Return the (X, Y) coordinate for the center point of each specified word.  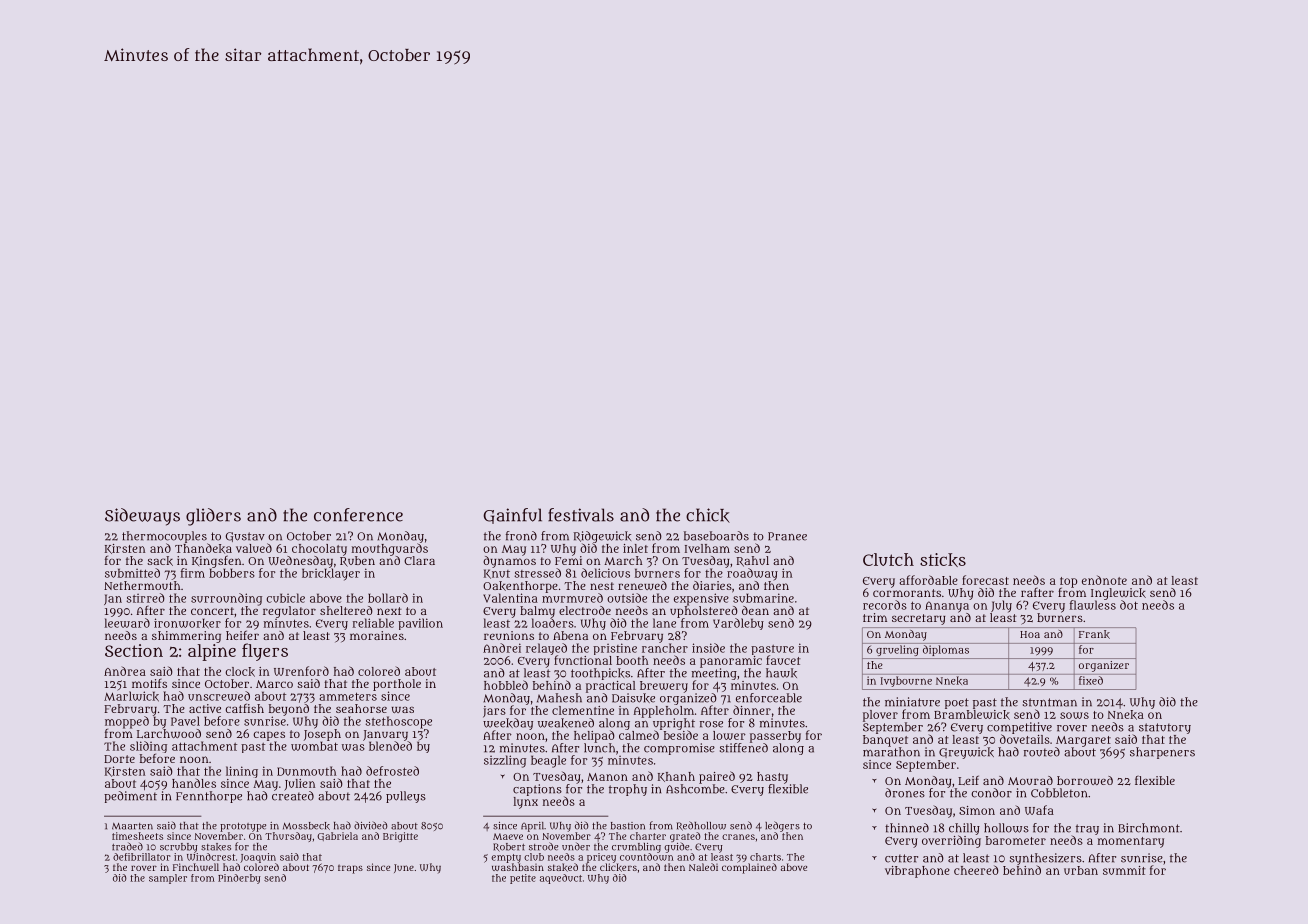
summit (1124, 870)
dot (1129, 605)
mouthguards (390, 549)
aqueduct (561, 879)
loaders (552, 623)
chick (708, 515)
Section (134, 650)
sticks (943, 560)
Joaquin (258, 858)
